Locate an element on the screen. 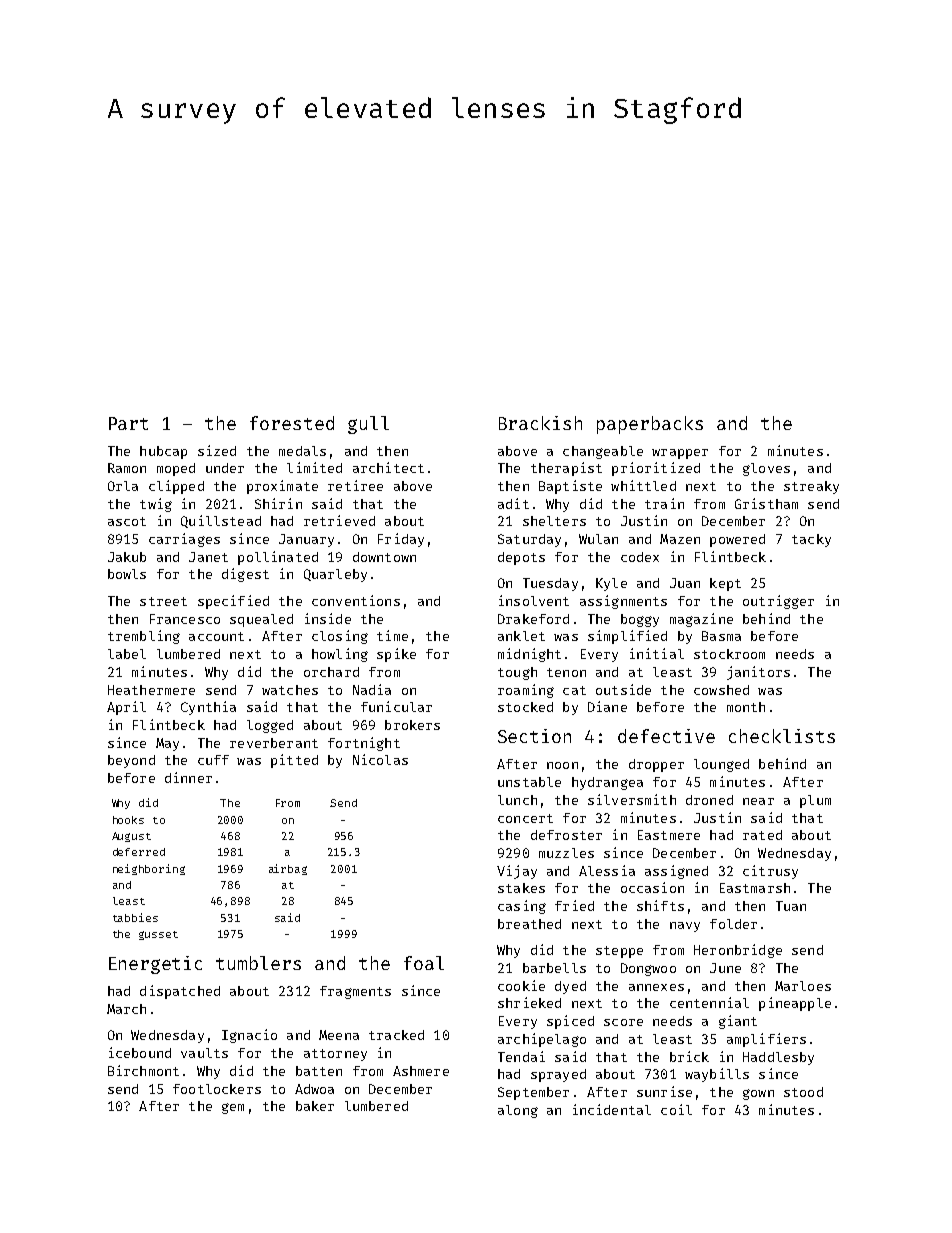 The width and height of the screenshot is (952, 1233). pollinated is located at coordinates (278, 558).
